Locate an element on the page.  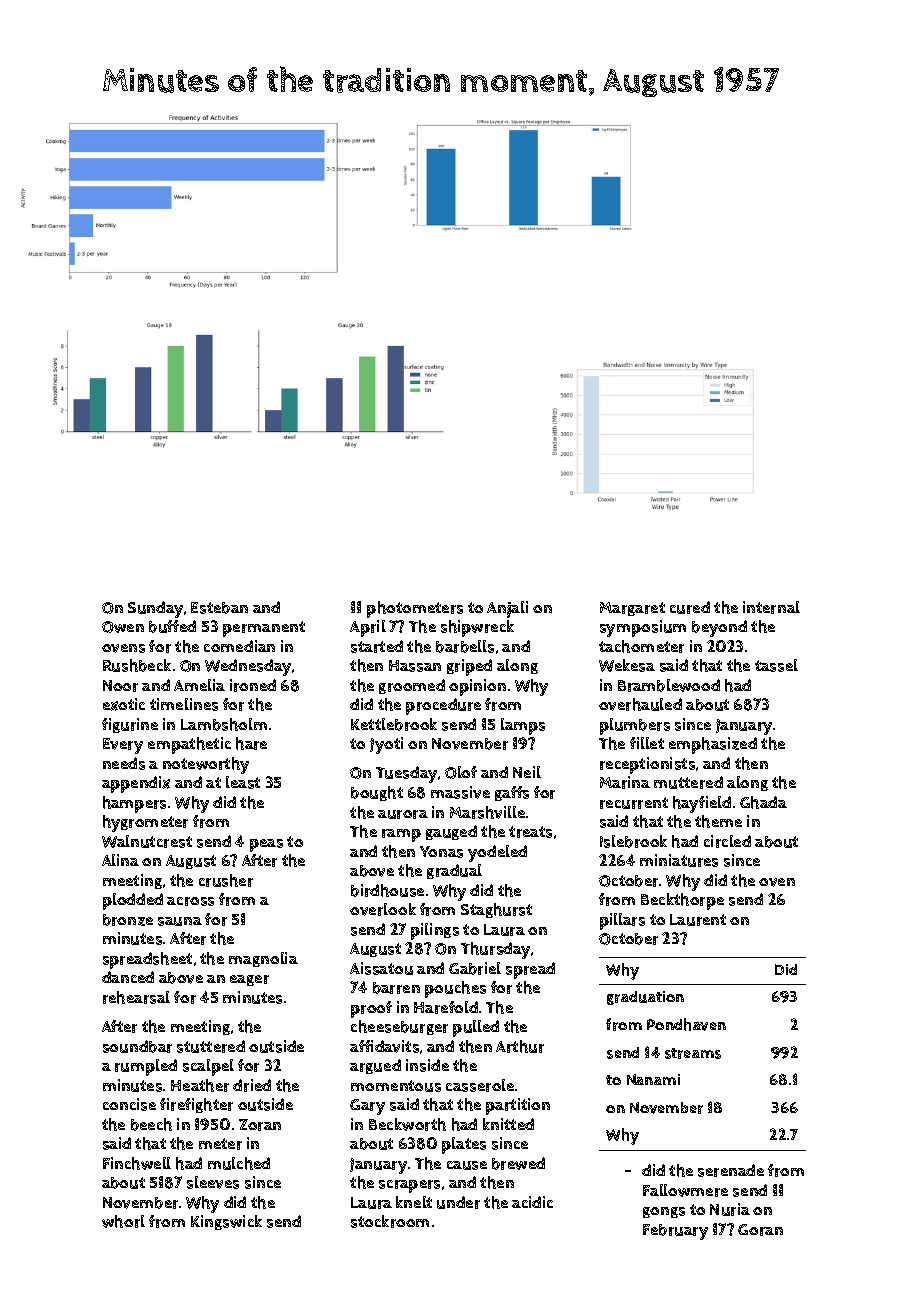
magnolia is located at coordinates (263, 959).
